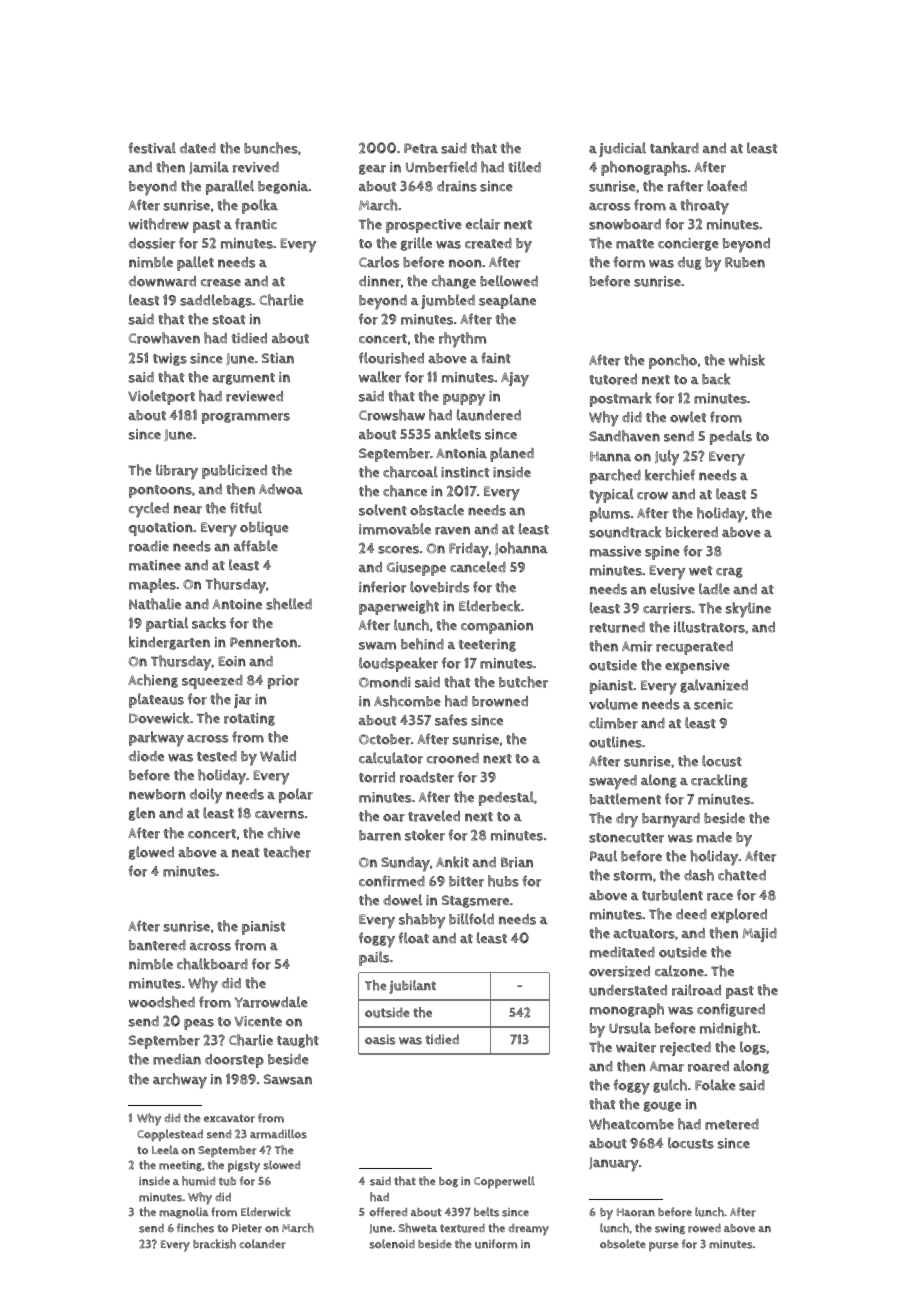 The height and width of the screenshot is (1316, 908). Describe the element at coordinates (152, 148) in the screenshot. I see `festival` at that location.
